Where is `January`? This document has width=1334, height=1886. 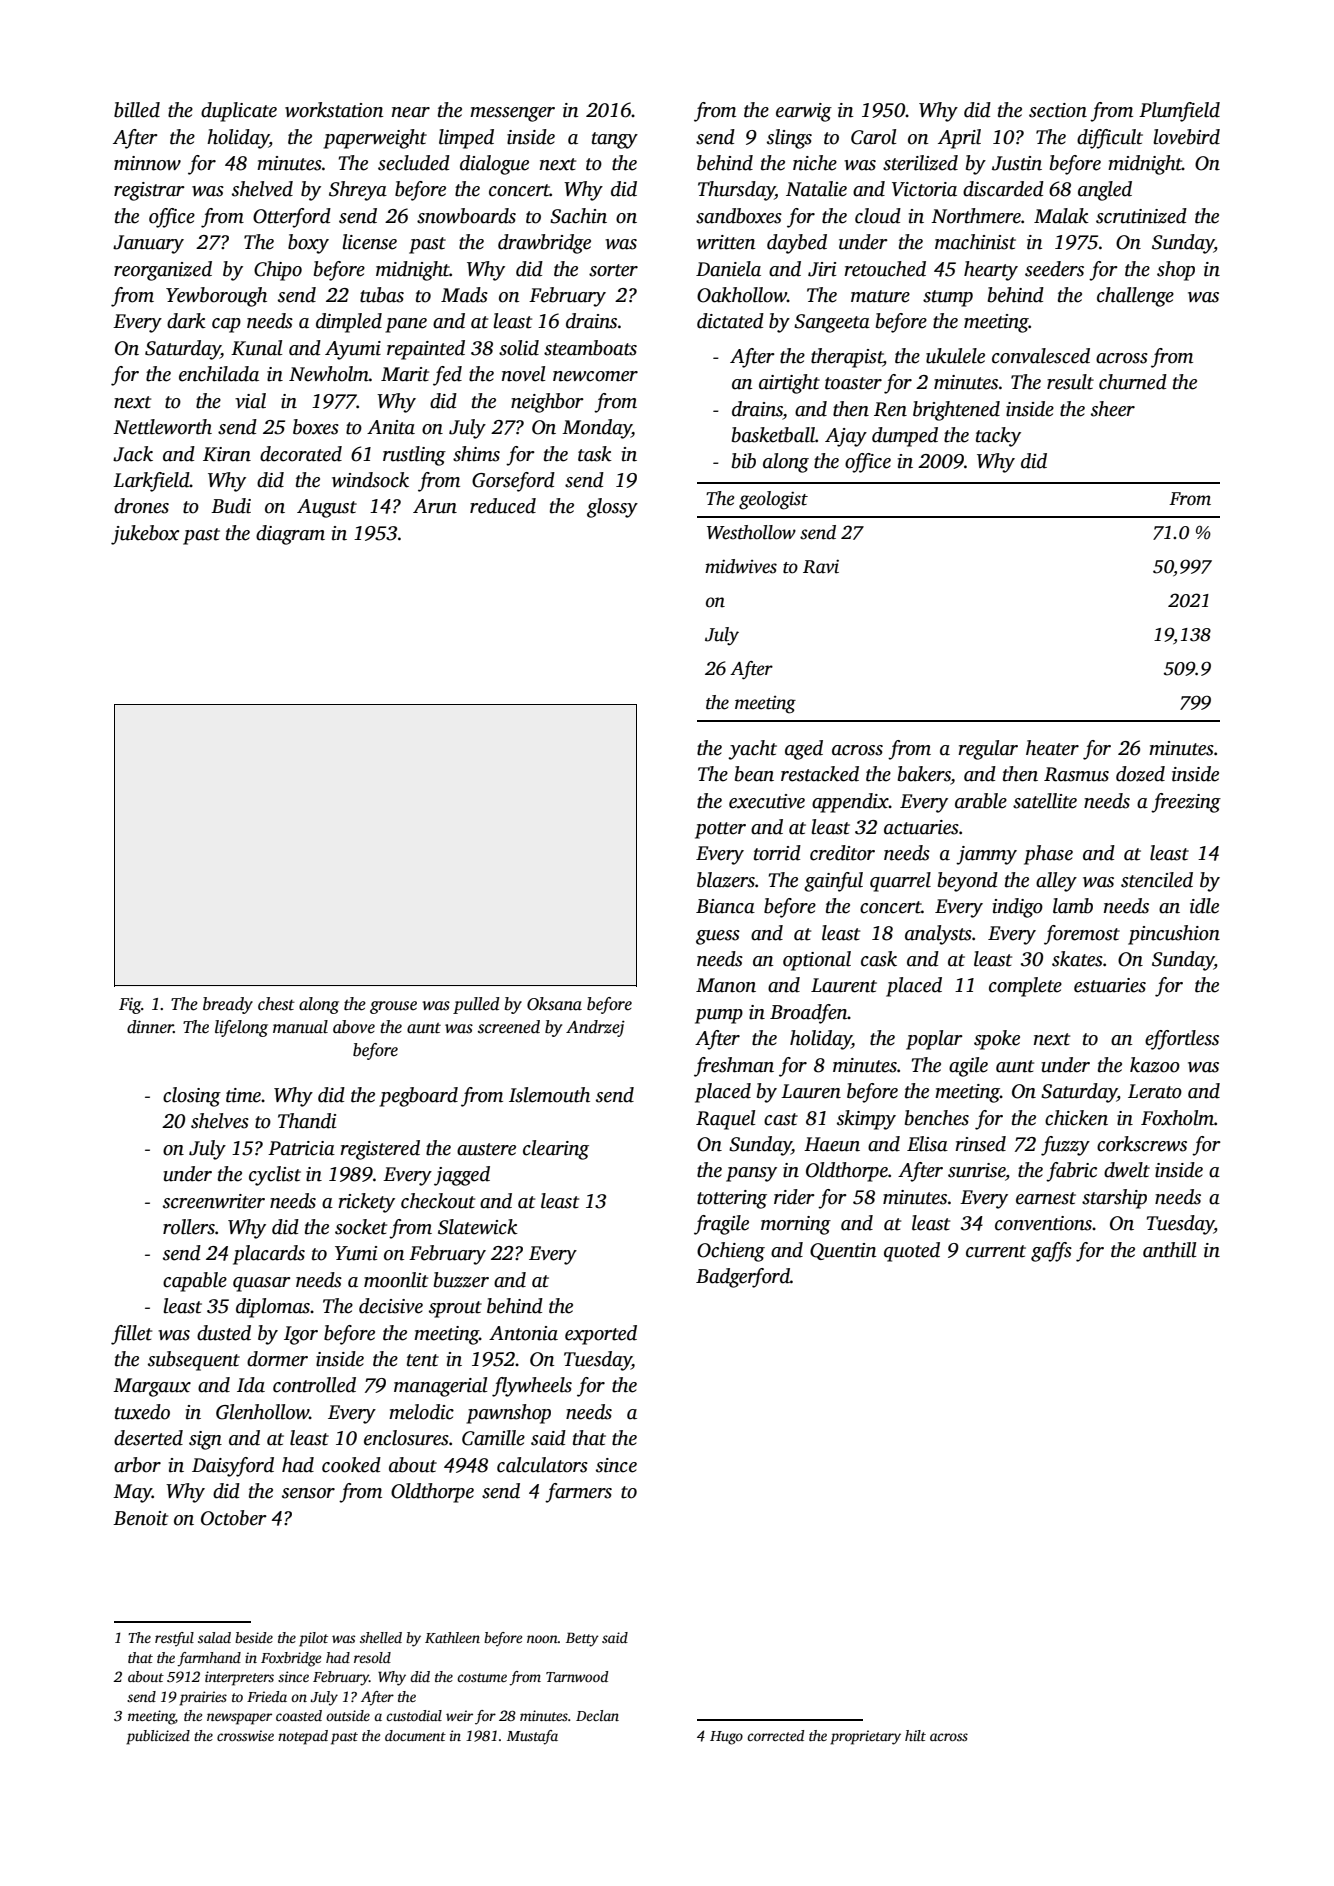
January is located at coordinates (148, 244).
